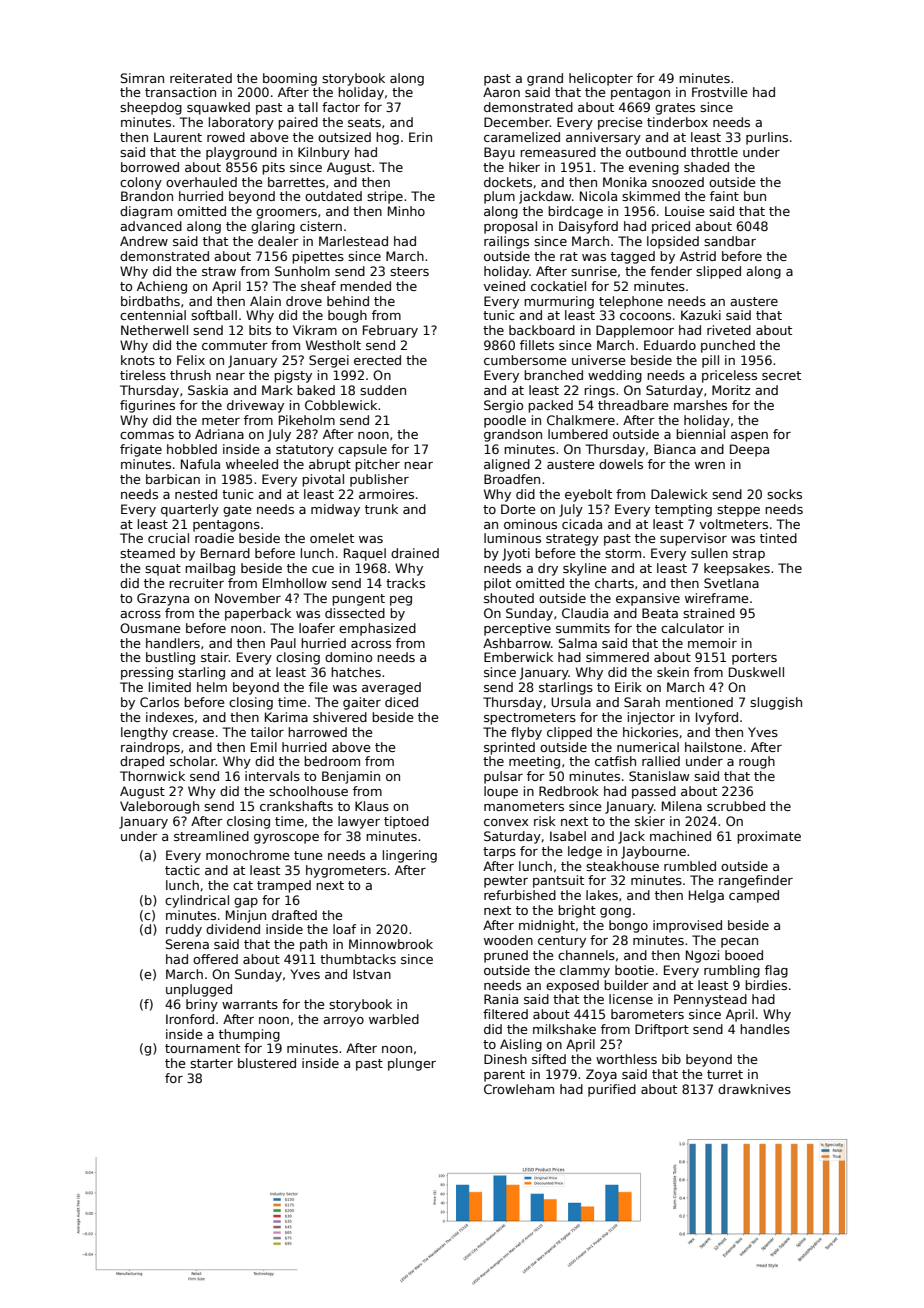 The width and height of the screenshot is (924, 1308). I want to click on colony, so click(141, 183).
